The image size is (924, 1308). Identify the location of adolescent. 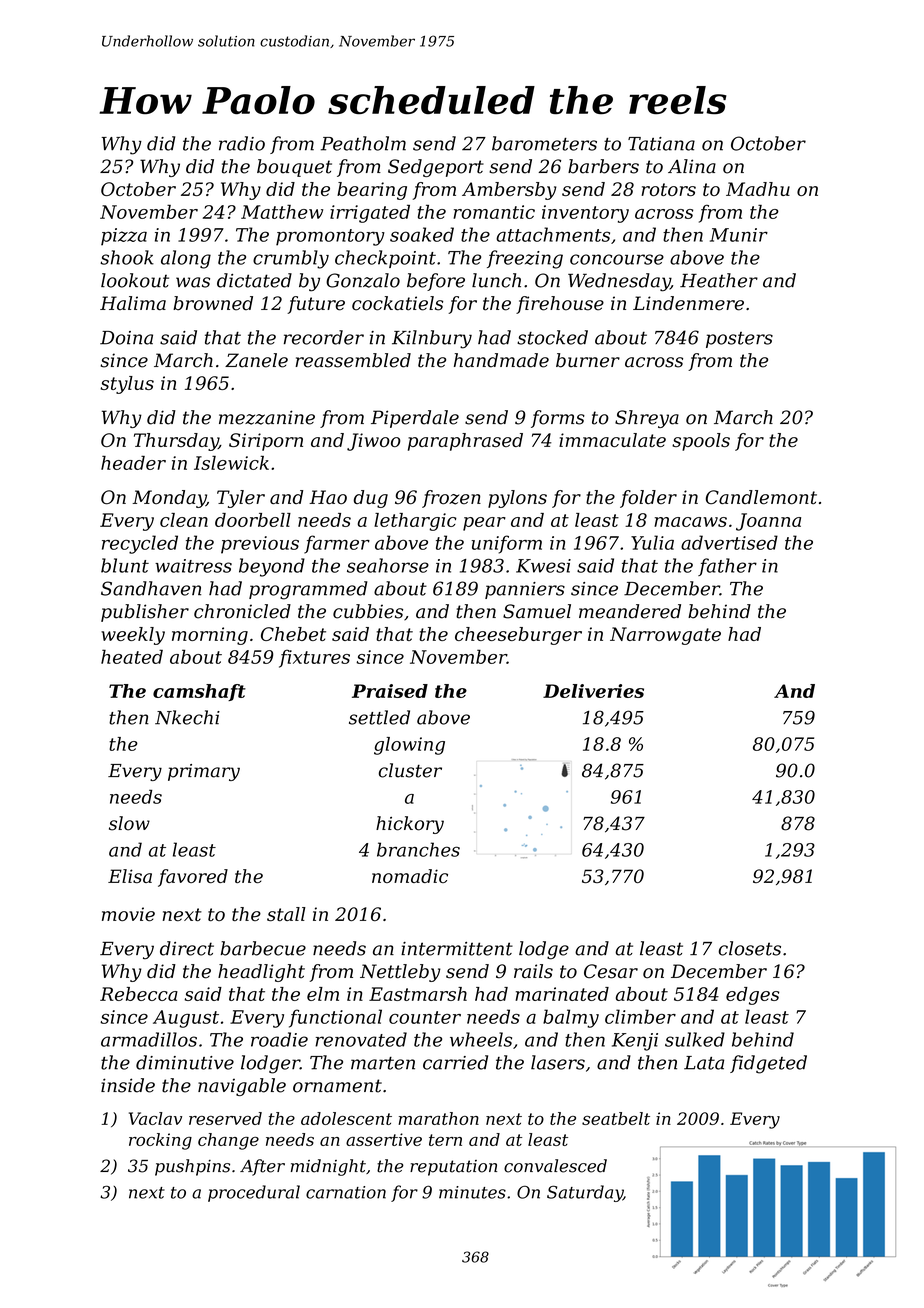
(346, 1118).
